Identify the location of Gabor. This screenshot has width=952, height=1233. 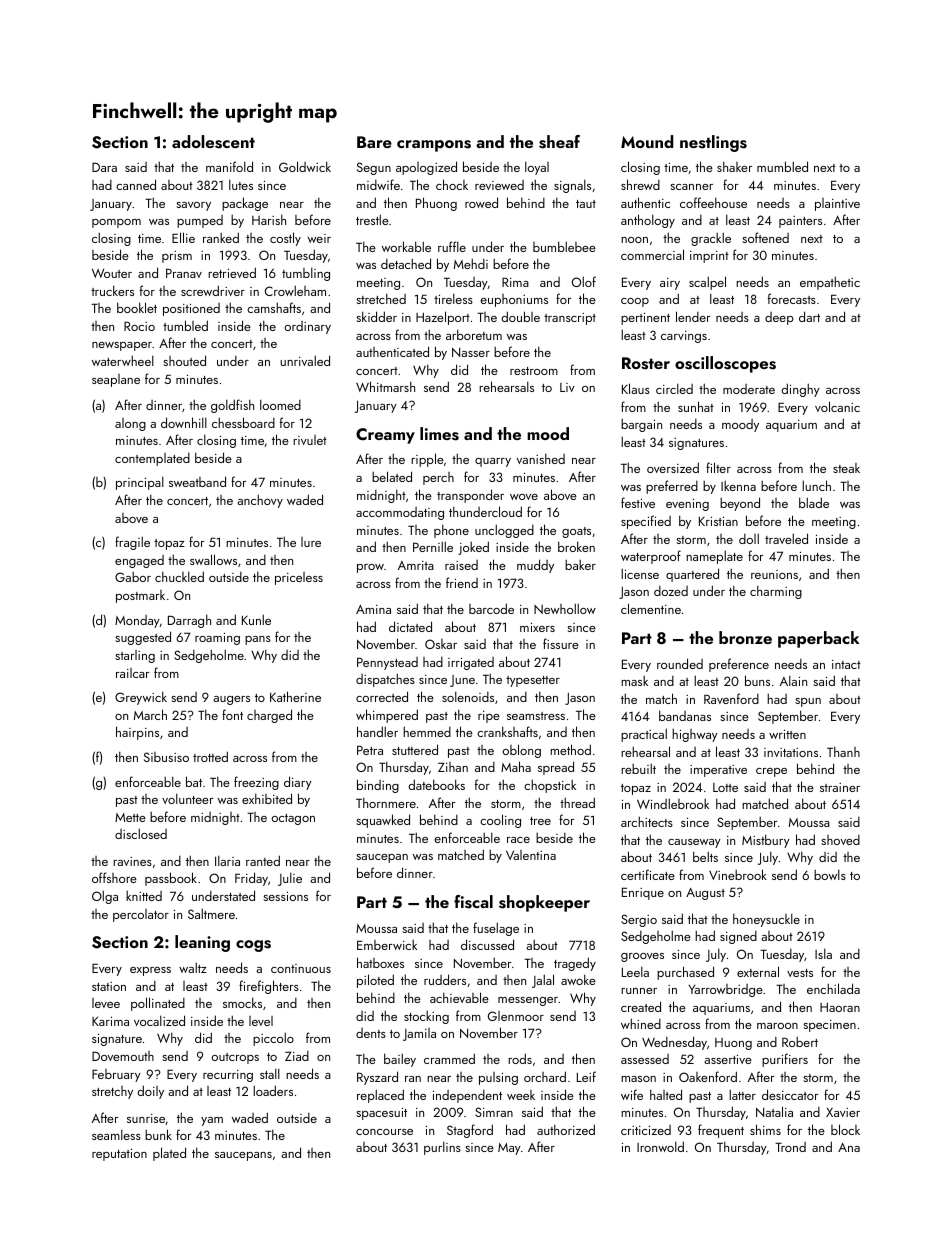
(133, 577).
